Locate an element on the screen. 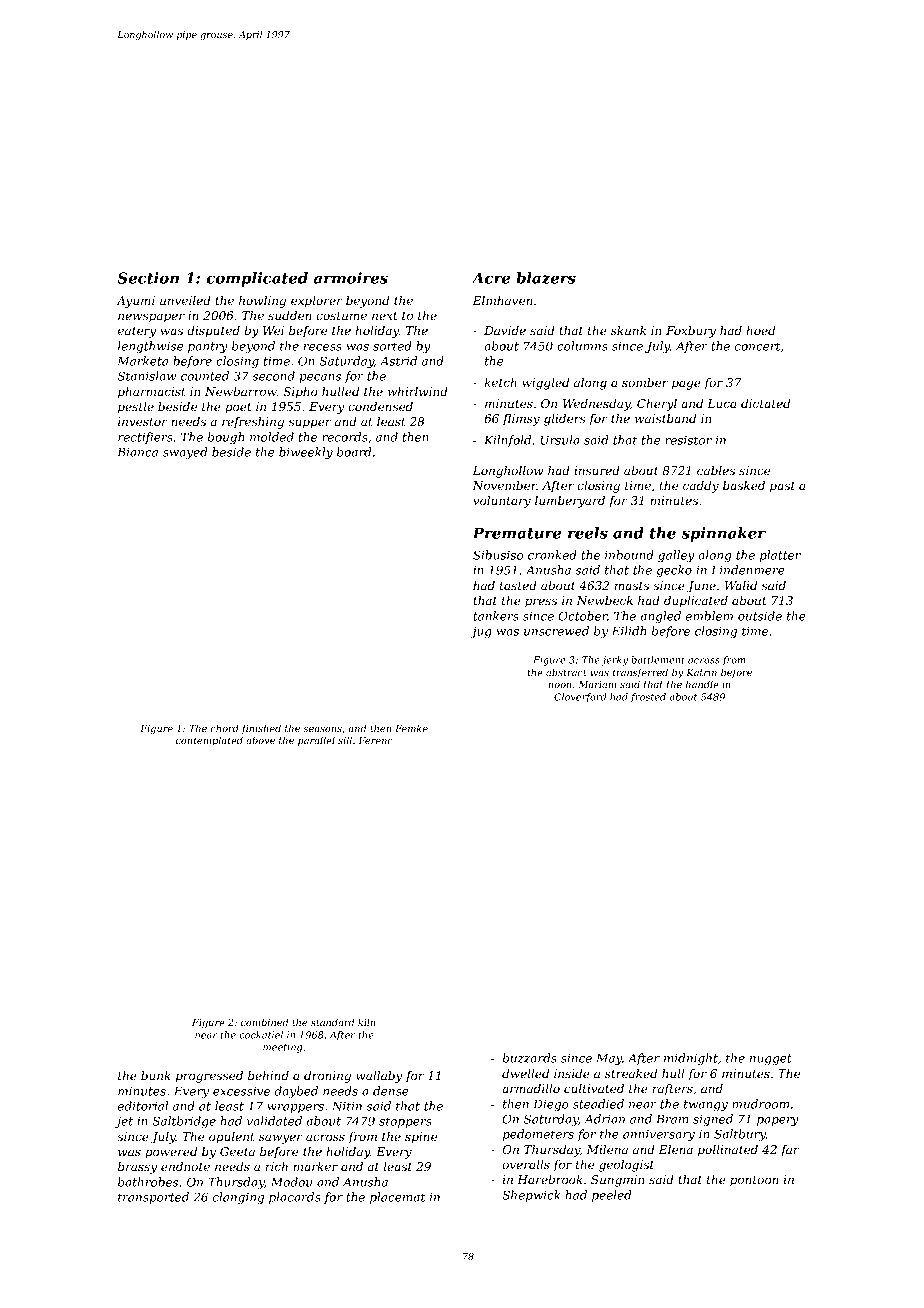 Image resolution: width=924 pixels, height=1308 pixels. next is located at coordinates (384, 316).
